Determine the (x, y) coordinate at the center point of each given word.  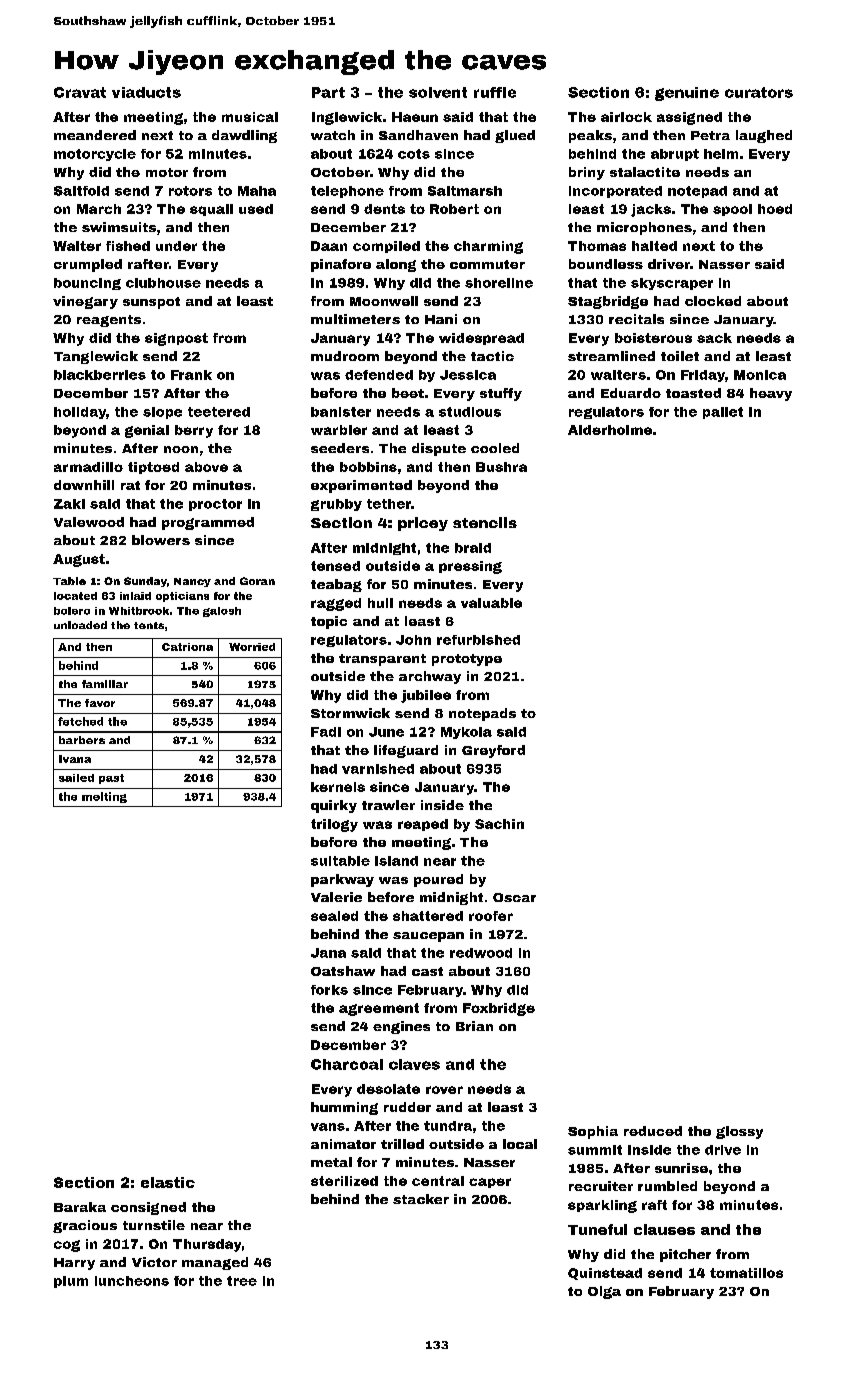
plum (71, 1282)
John (413, 640)
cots (414, 154)
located (75, 596)
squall (211, 210)
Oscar (514, 897)
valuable (491, 603)
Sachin (499, 824)
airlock (626, 117)
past (111, 779)
